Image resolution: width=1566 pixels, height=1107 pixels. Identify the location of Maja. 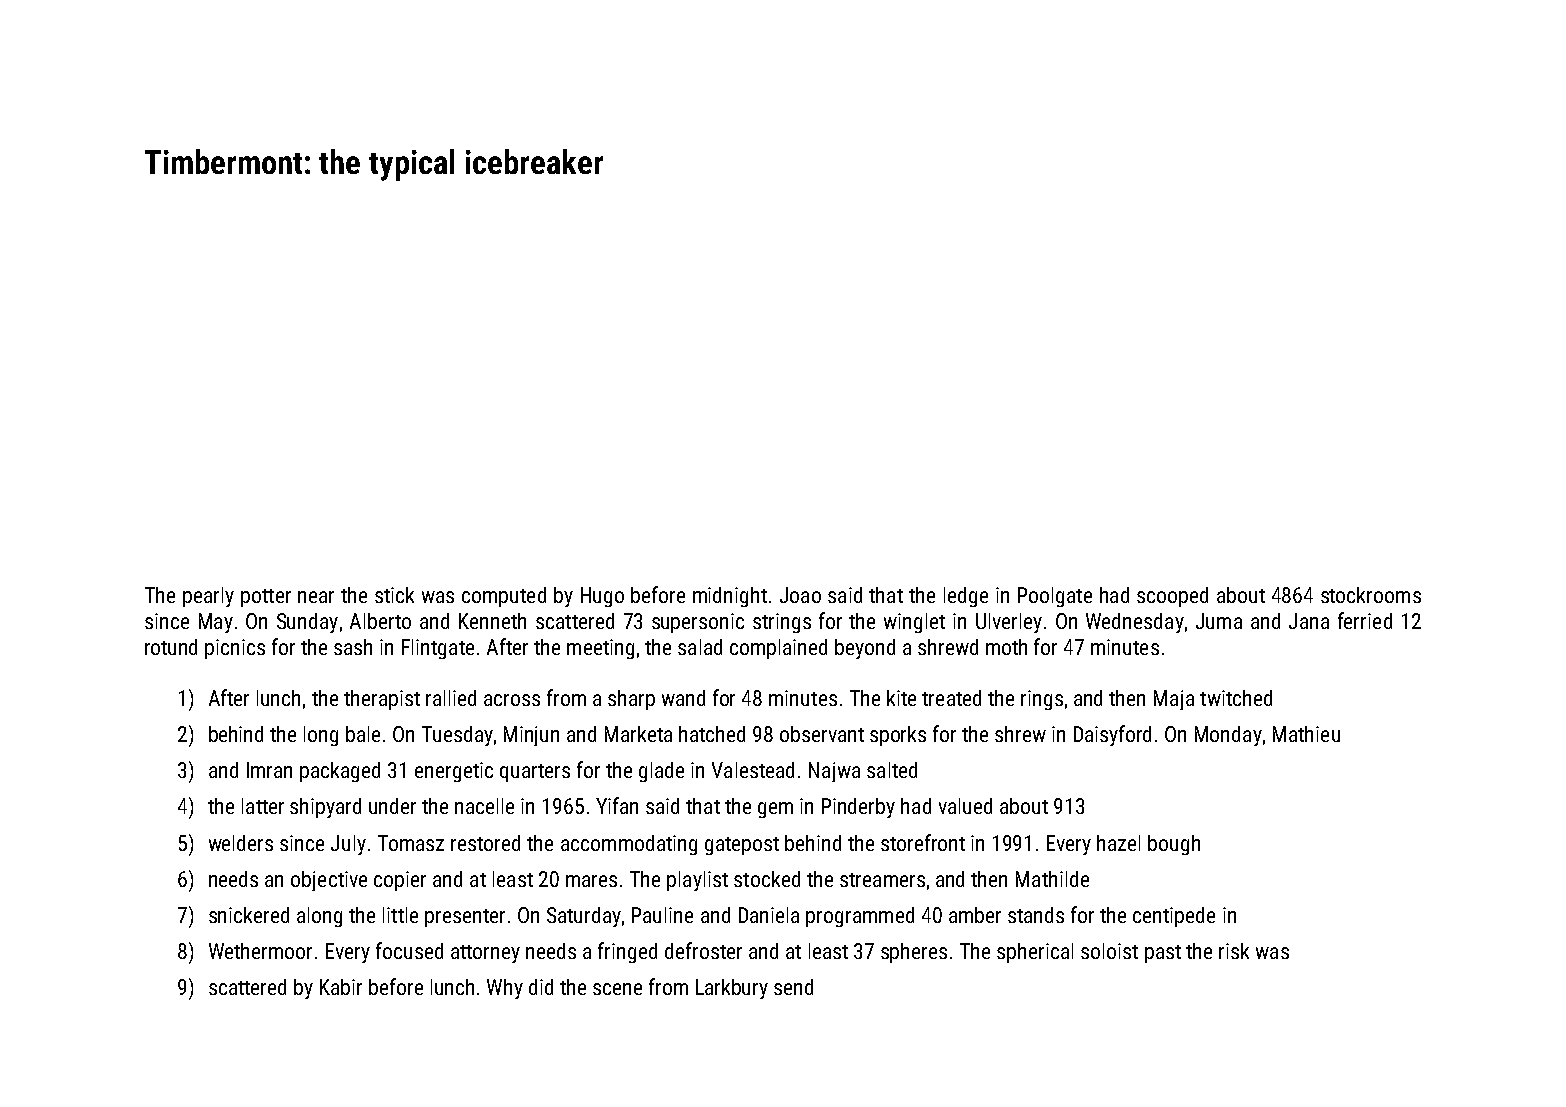
(1174, 700).
